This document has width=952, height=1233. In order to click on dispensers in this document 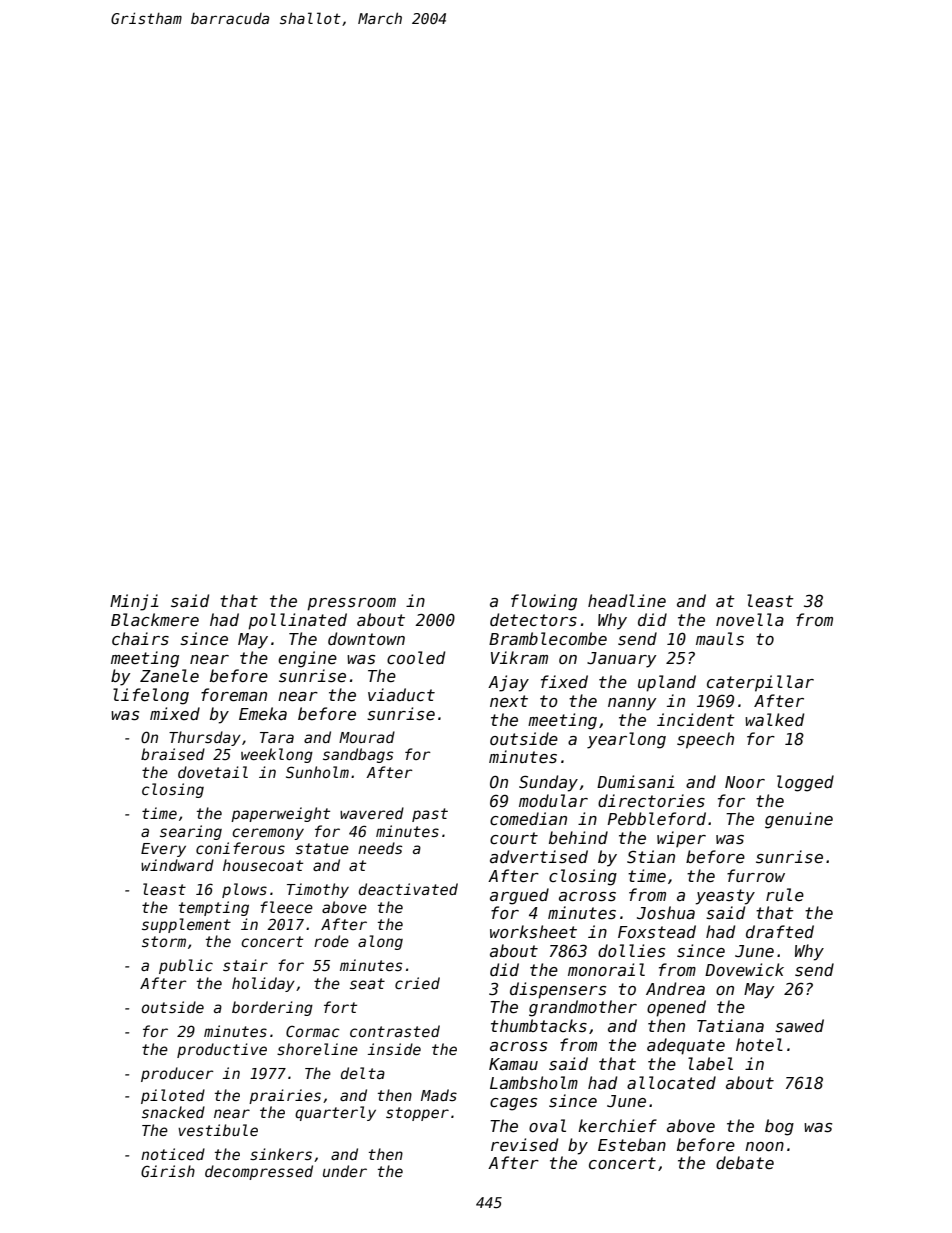, I will do `click(558, 990)`.
